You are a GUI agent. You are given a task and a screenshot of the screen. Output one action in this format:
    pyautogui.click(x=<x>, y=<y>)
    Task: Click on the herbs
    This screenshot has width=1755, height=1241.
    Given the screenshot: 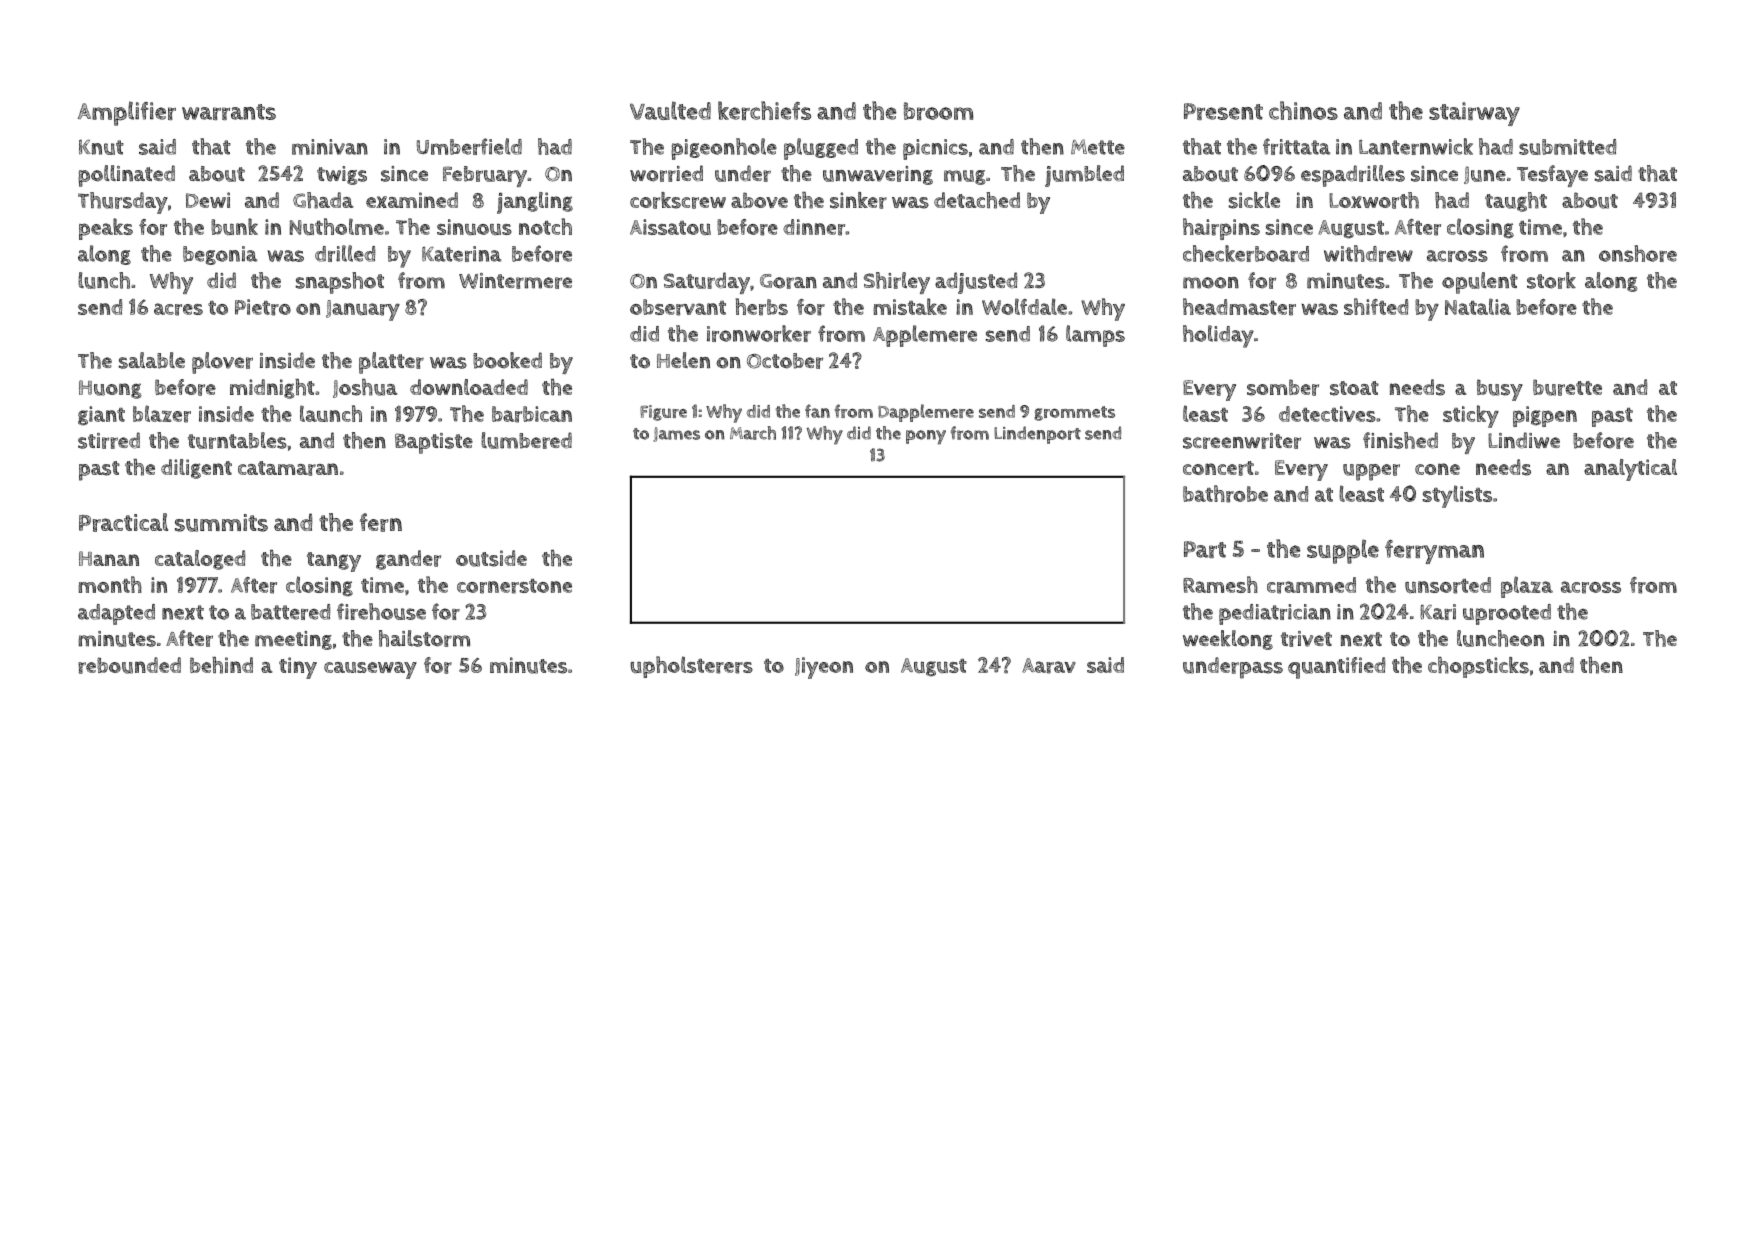 What is the action you would take?
    pyautogui.click(x=762, y=307)
